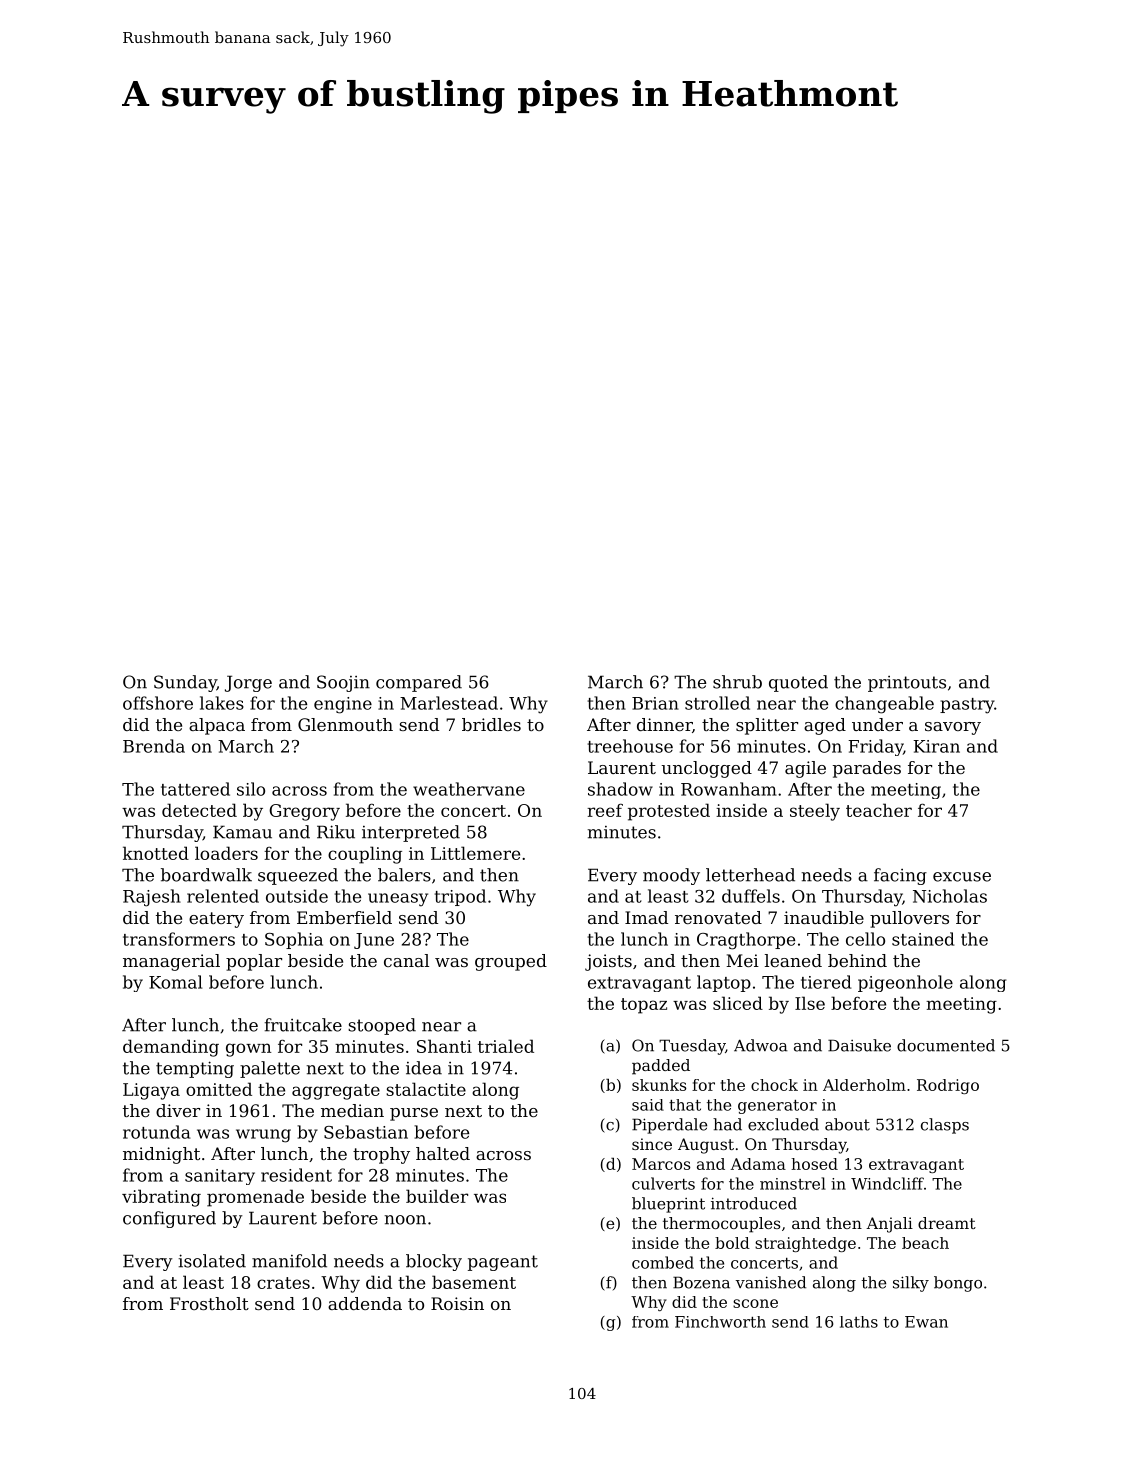  Describe the element at coordinates (729, 789) in the document. I see `Rowanham` at that location.
